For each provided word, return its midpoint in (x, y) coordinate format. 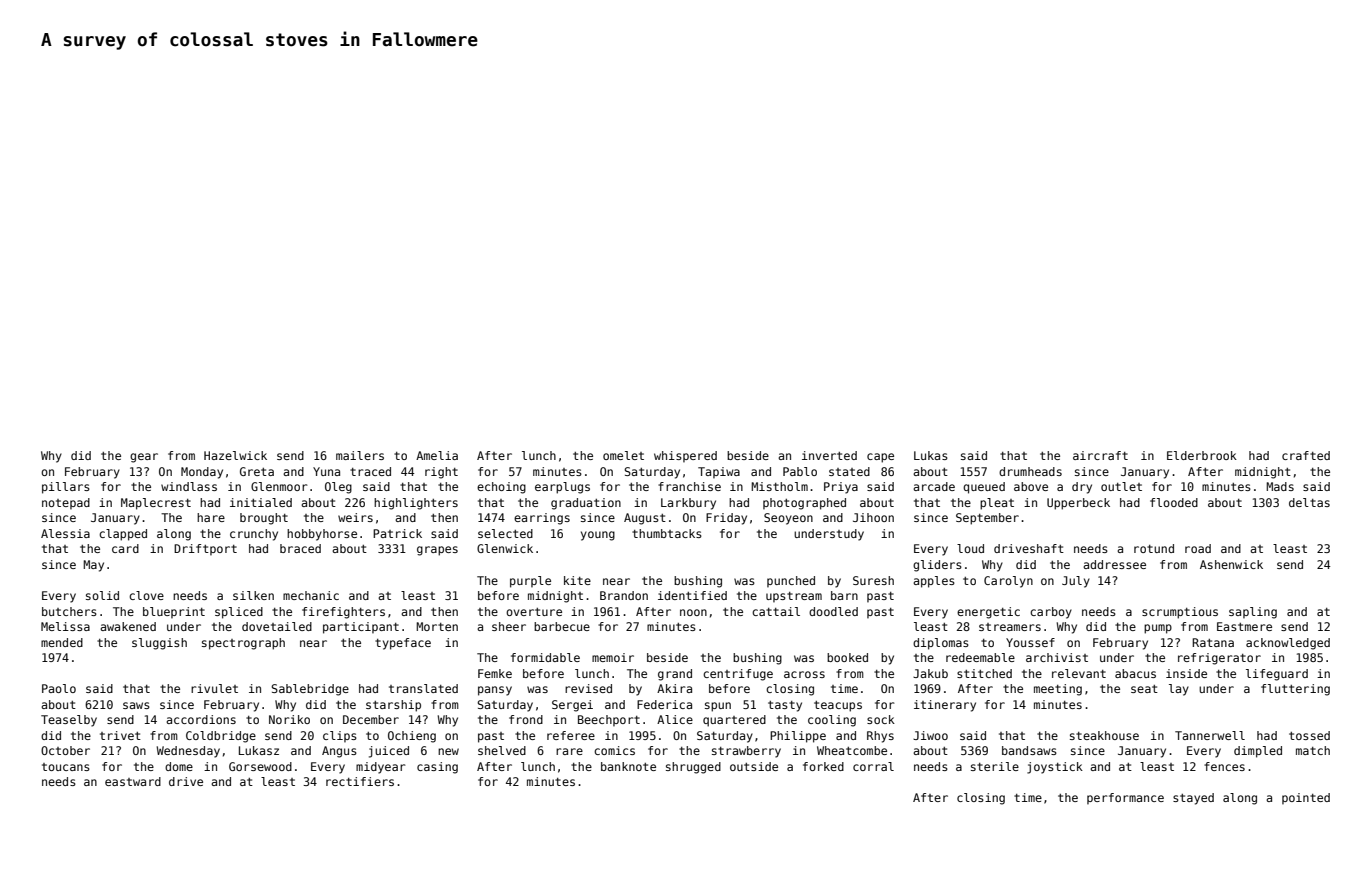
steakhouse (1104, 735)
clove (146, 595)
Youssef (1030, 642)
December (371, 719)
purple (530, 582)
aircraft (1100, 455)
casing (437, 768)
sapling (1253, 613)
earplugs (562, 488)
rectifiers (360, 781)
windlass (189, 486)
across (804, 674)
